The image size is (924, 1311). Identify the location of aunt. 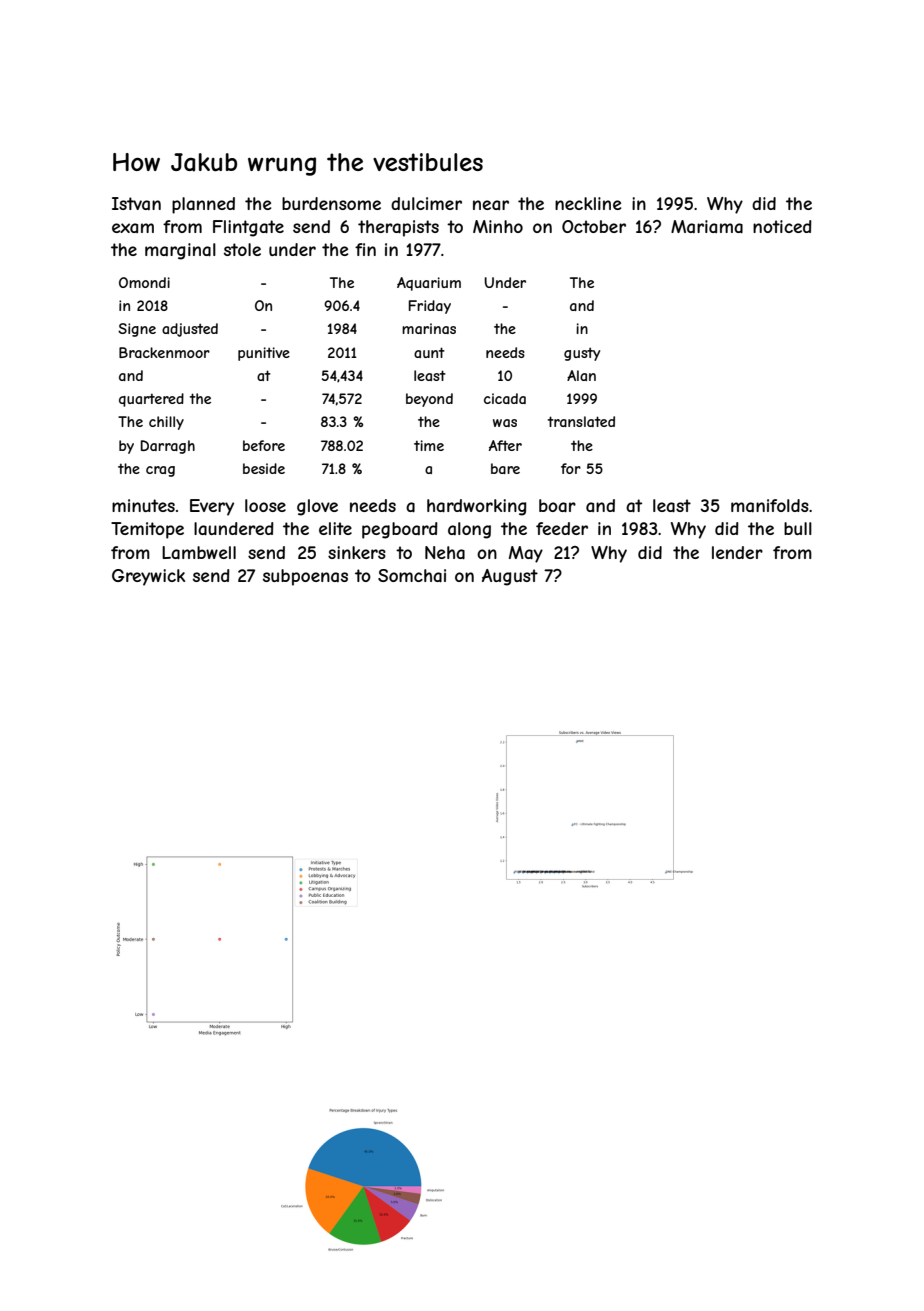
(429, 352).
